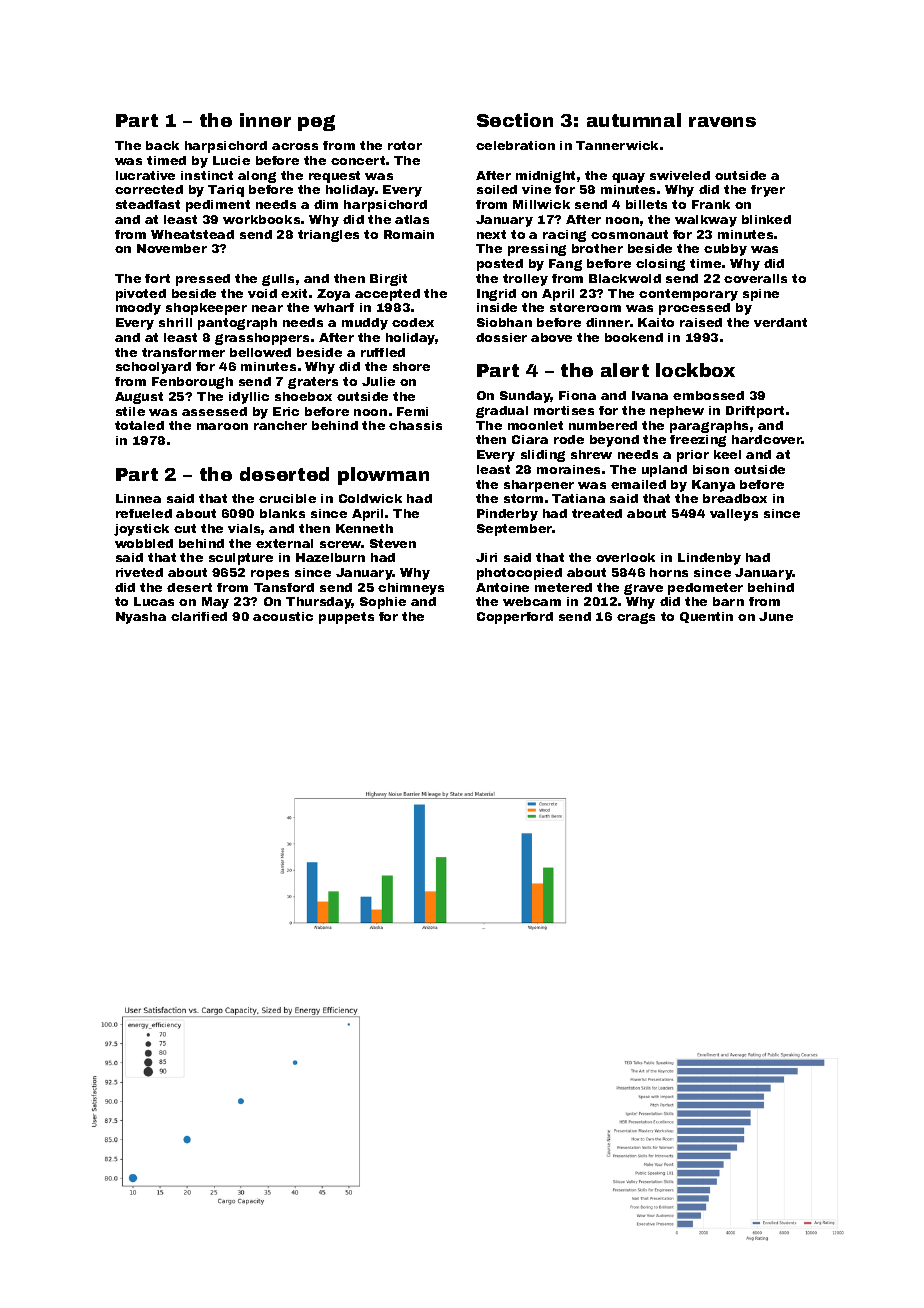  What do you see at coordinates (507, 515) in the document?
I see `Pinderby` at bounding box center [507, 515].
